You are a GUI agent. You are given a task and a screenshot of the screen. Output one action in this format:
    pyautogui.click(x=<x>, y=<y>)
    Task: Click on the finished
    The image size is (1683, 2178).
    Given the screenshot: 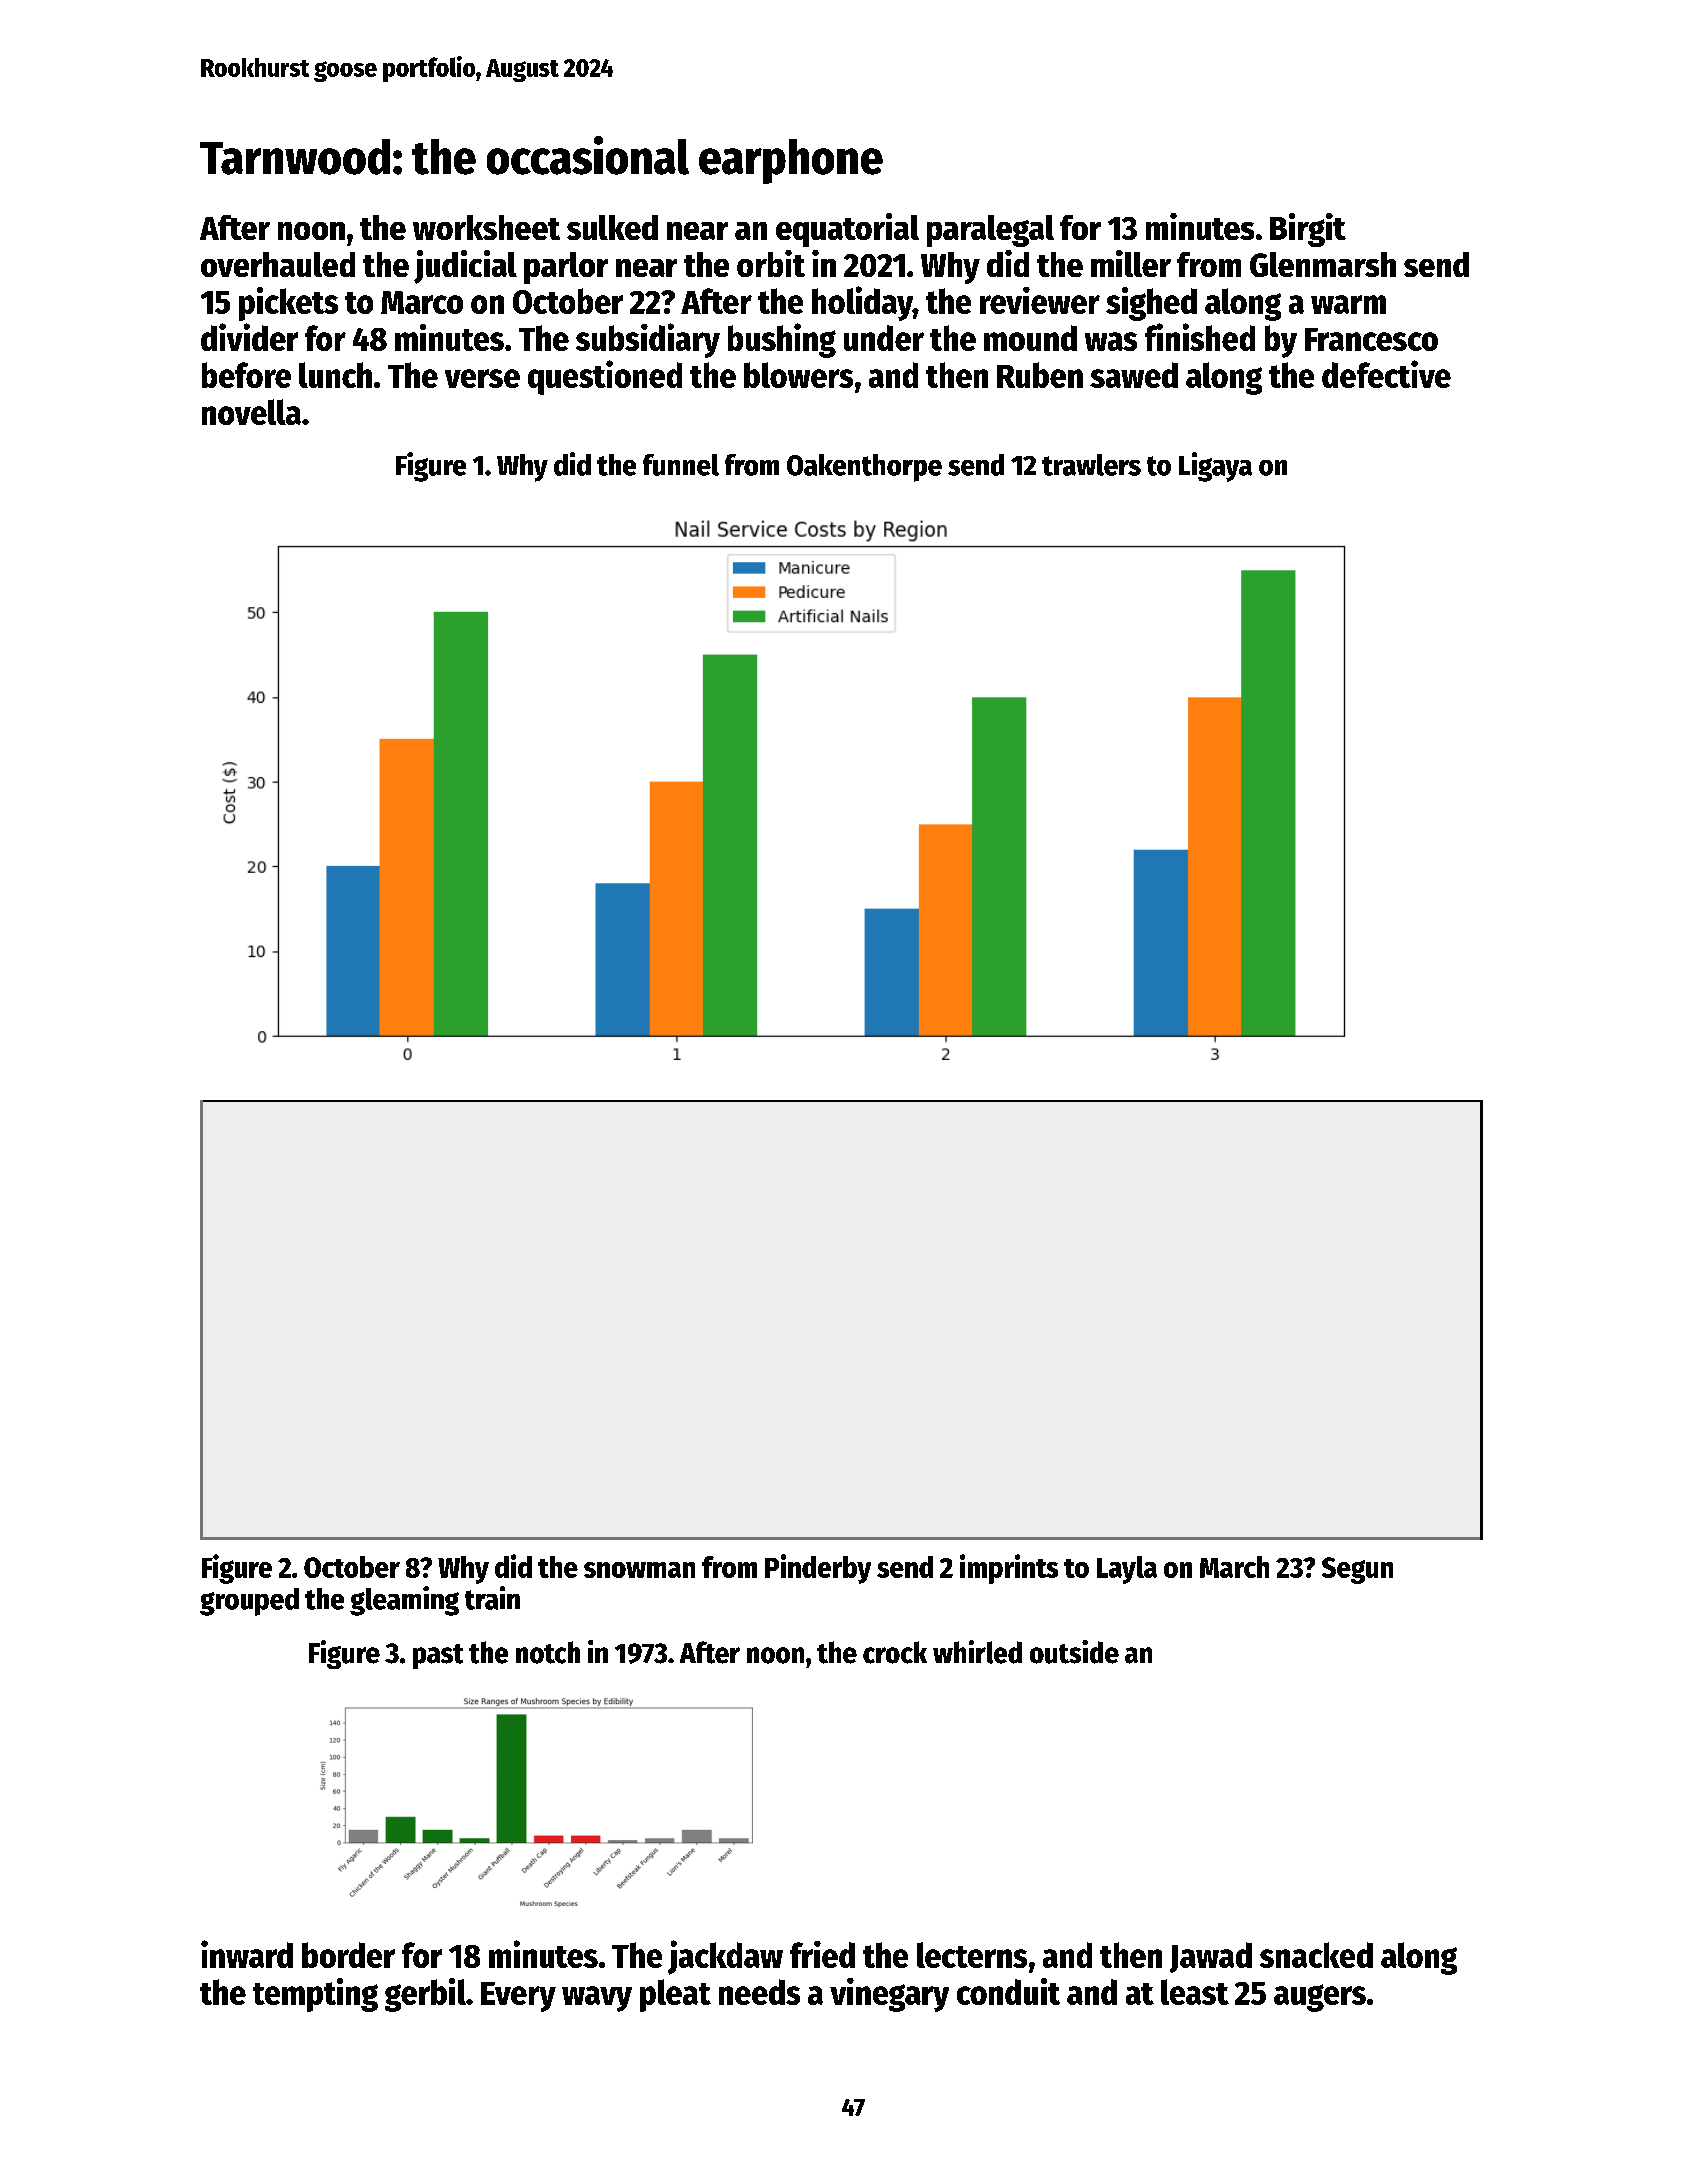 What is the action you would take?
    pyautogui.click(x=1200, y=337)
